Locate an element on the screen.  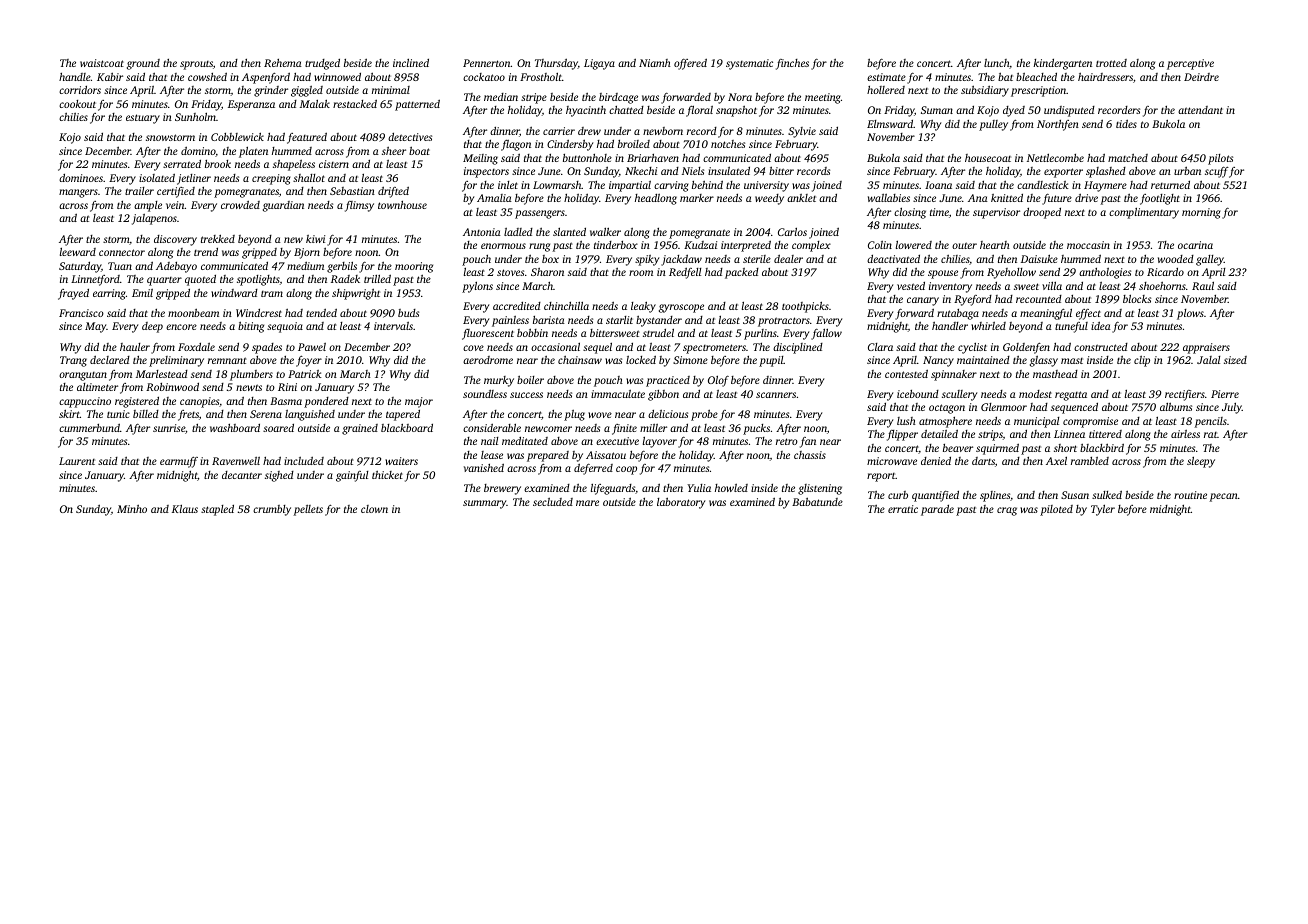
Niamh is located at coordinates (655, 63).
